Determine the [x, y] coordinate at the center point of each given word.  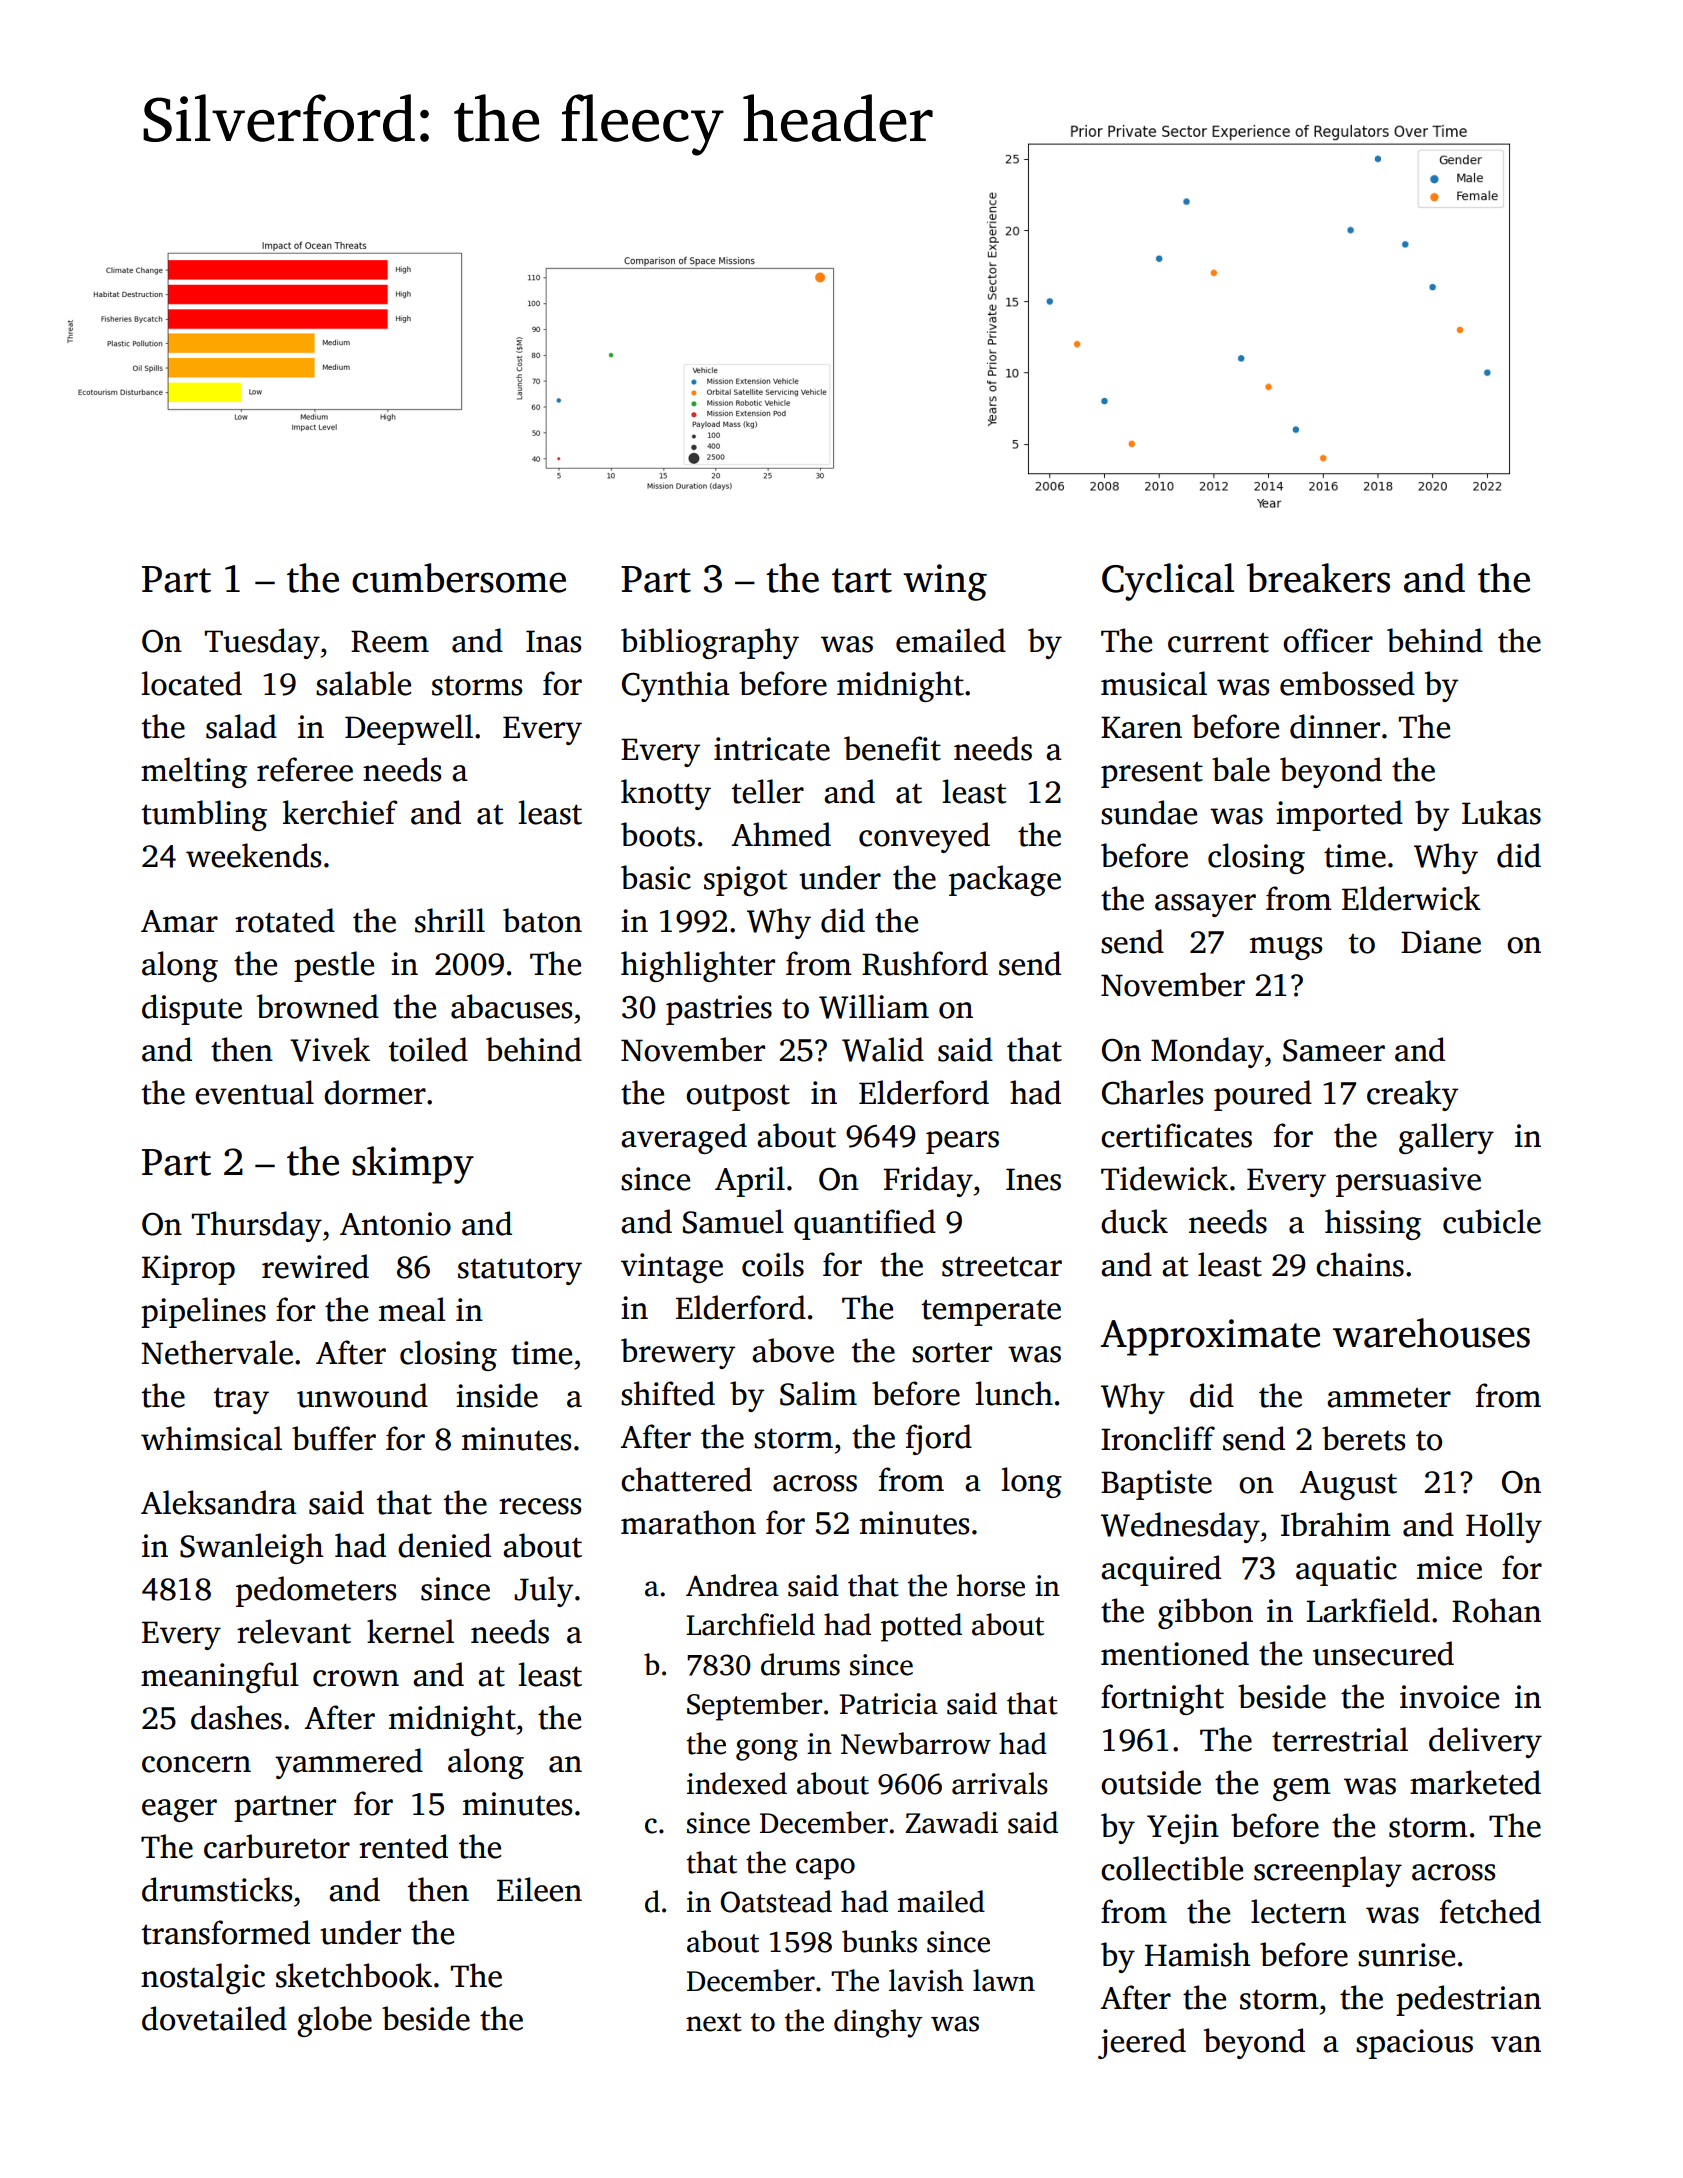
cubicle [1492, 1221]
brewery [678, 1353]
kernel [410, 1631]
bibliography [710, 643]
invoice [1449, 1697]
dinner [1335, 726]
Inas [553, 641]
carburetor [277, 1846]
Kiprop [188, 1270]
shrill [450, 920]
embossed [1347, 683]
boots [658, 834]
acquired [1161, 1570]
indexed [737, 1783]
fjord [939, 1439]
